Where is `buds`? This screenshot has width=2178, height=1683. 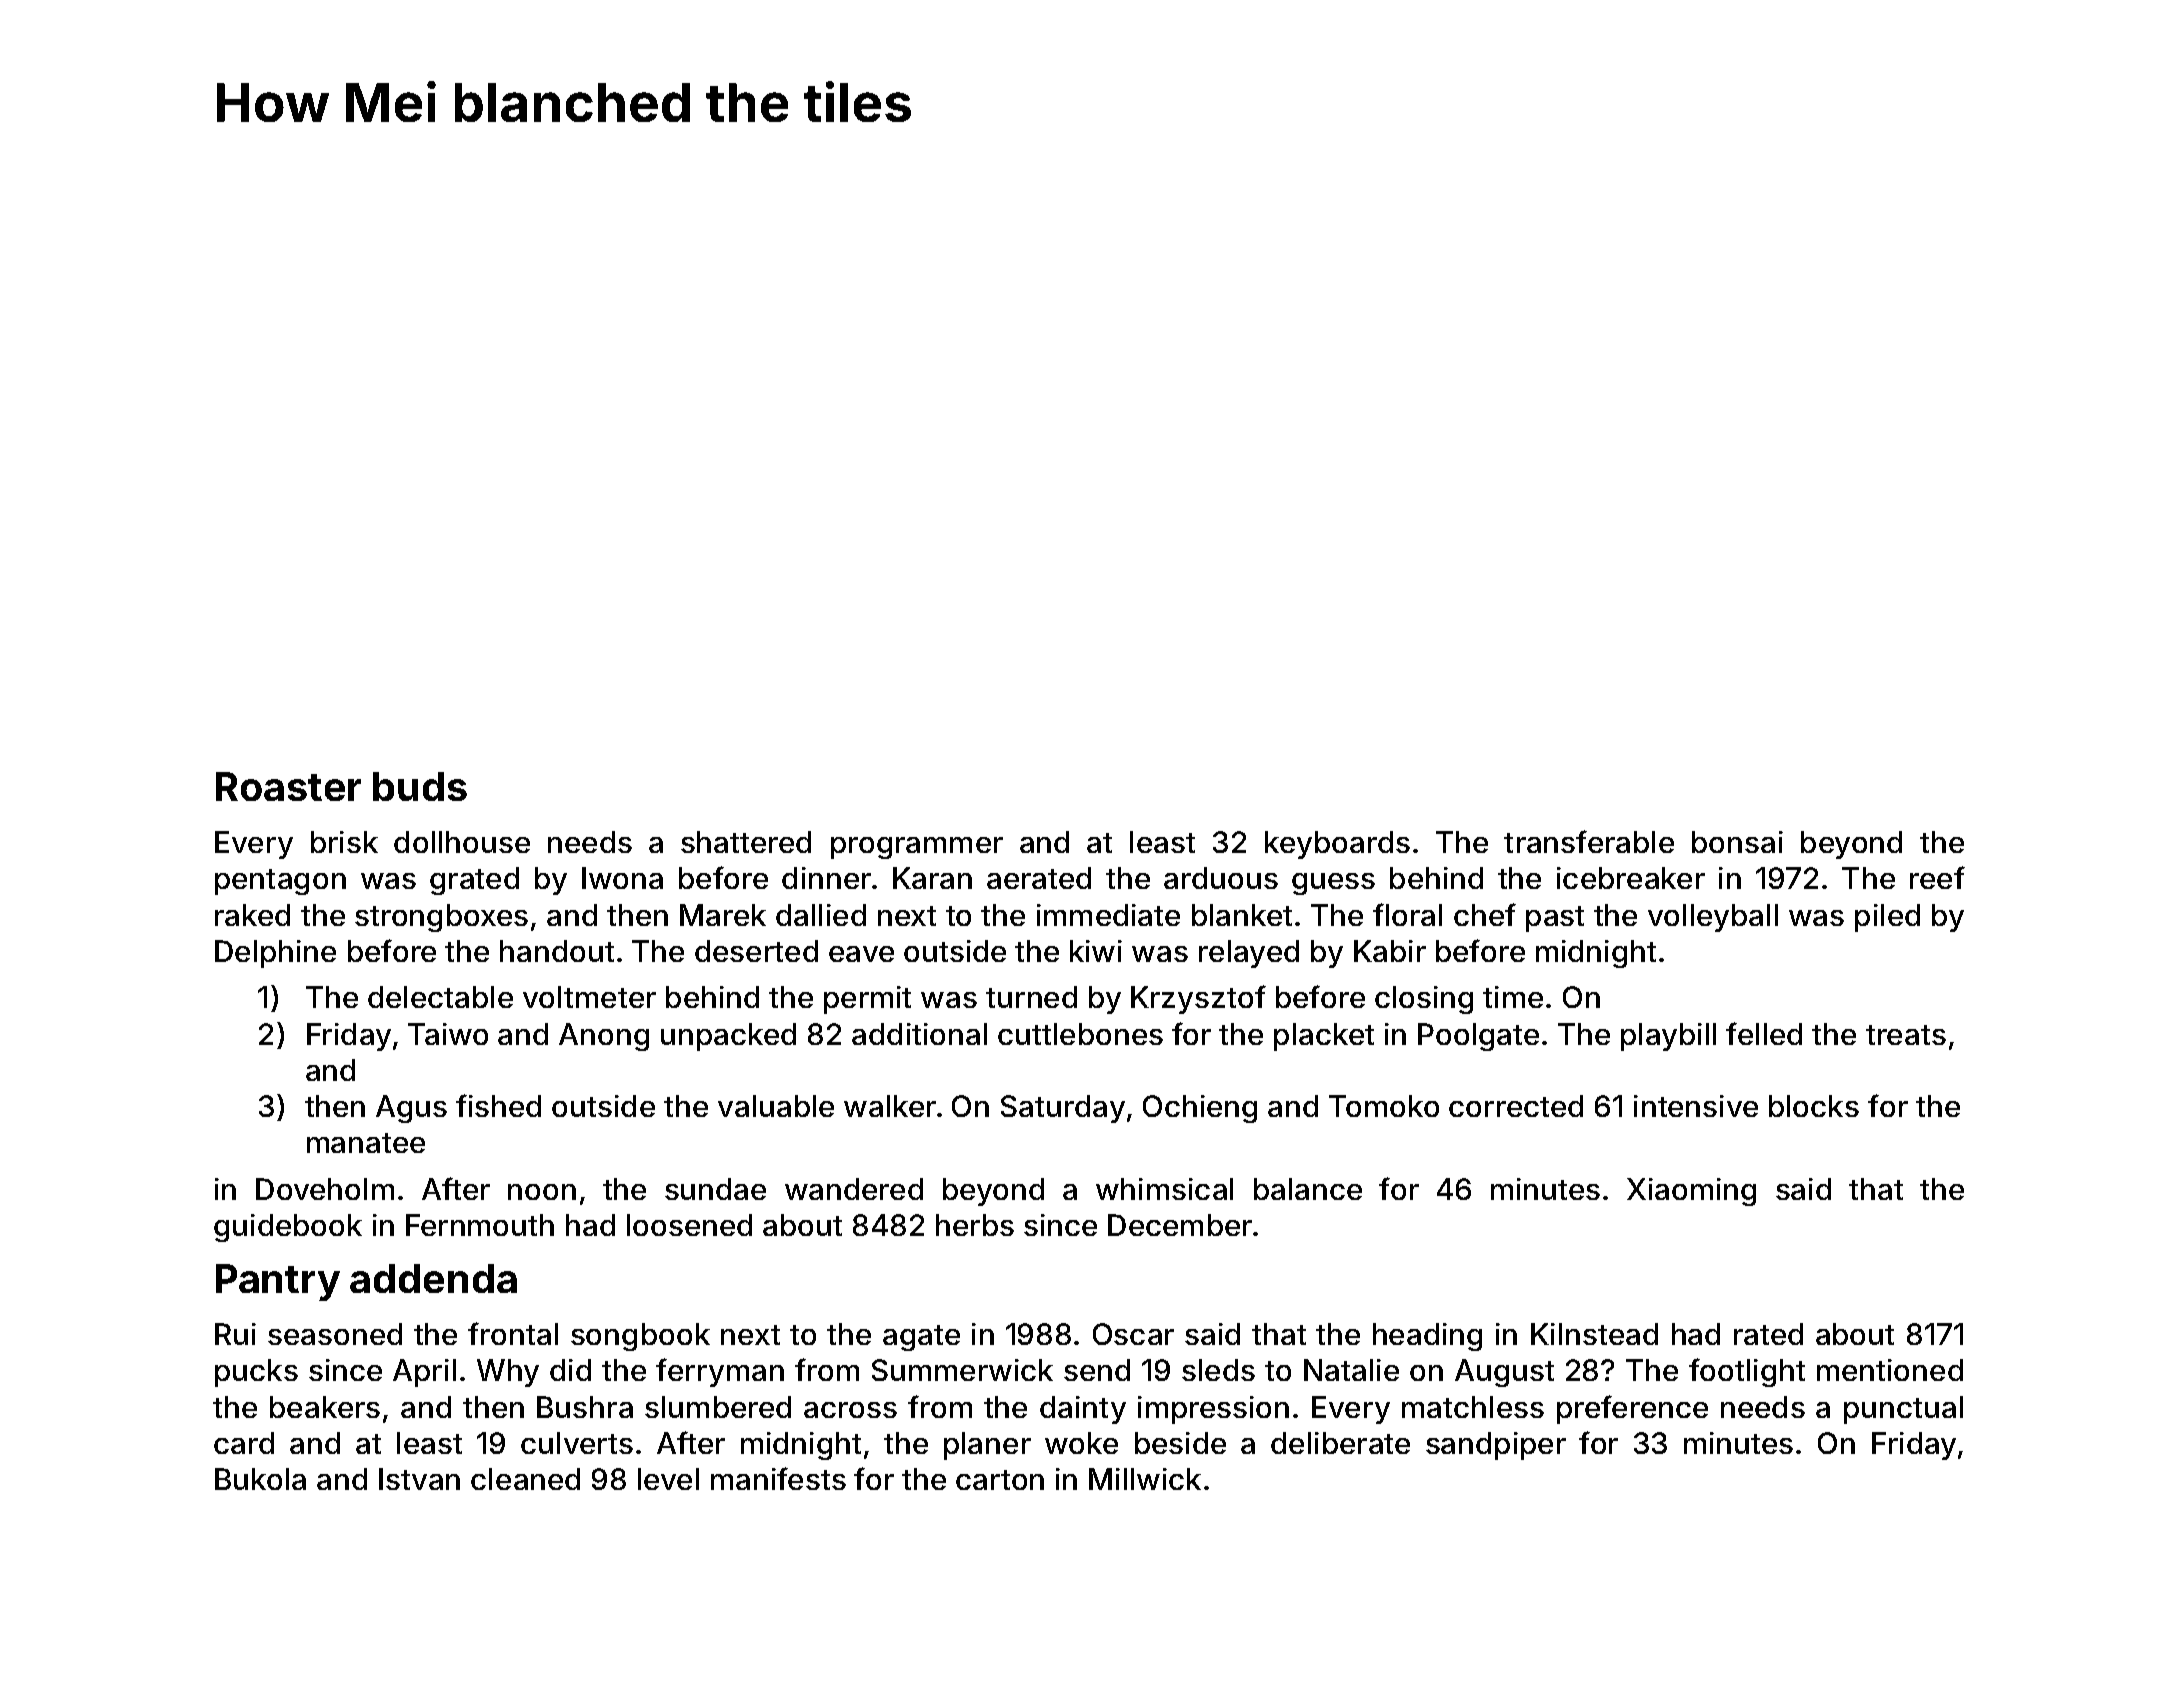 buds is located at coordinates (420, 786).
